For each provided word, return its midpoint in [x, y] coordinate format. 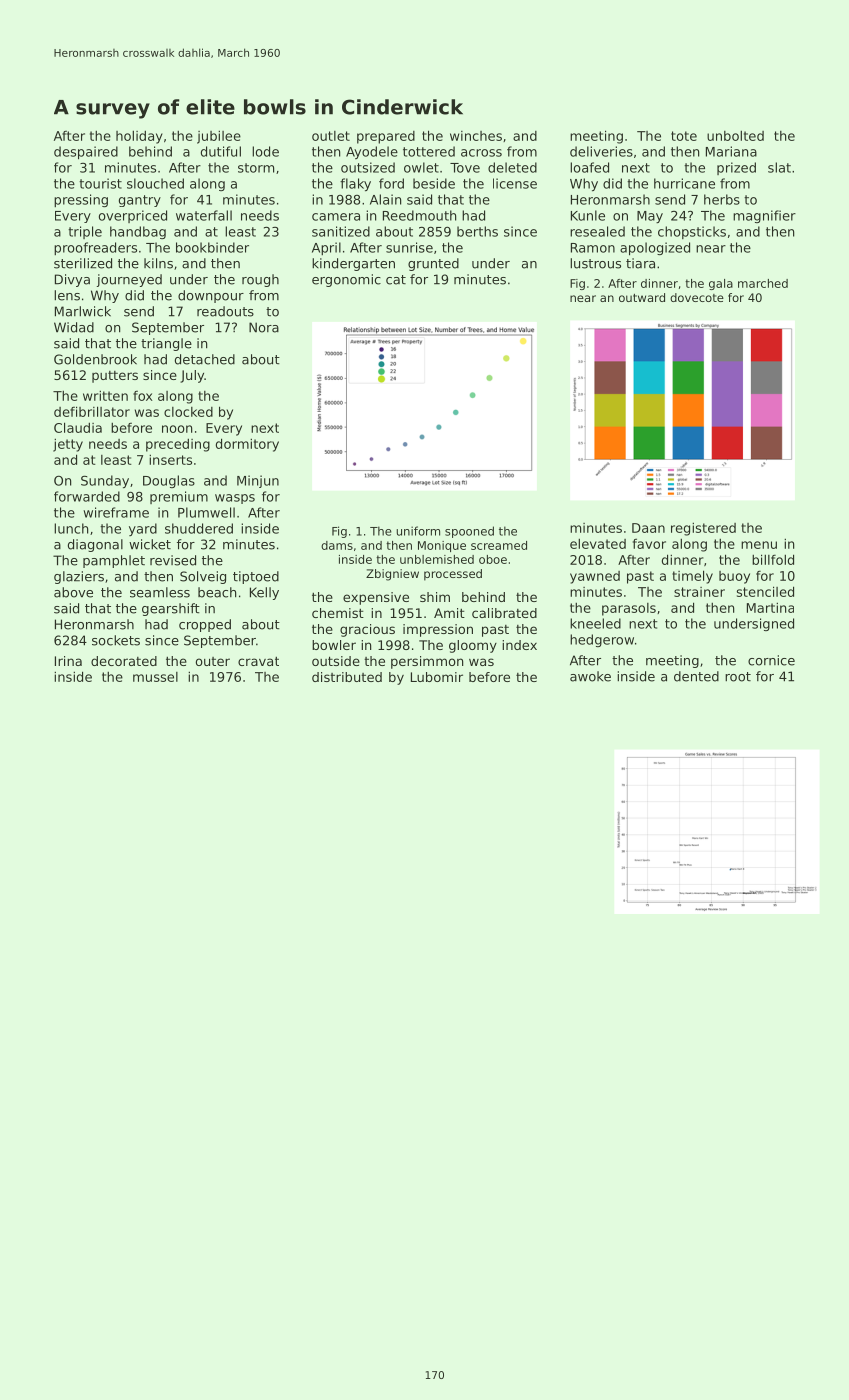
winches [476, 136]
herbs [722, 199]
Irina [68, 661]
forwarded [87, 496]
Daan [648, 528]
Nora [264, 327]
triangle [166, 344]
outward [642, 297]
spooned [469, 532]
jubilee [219, 137]
